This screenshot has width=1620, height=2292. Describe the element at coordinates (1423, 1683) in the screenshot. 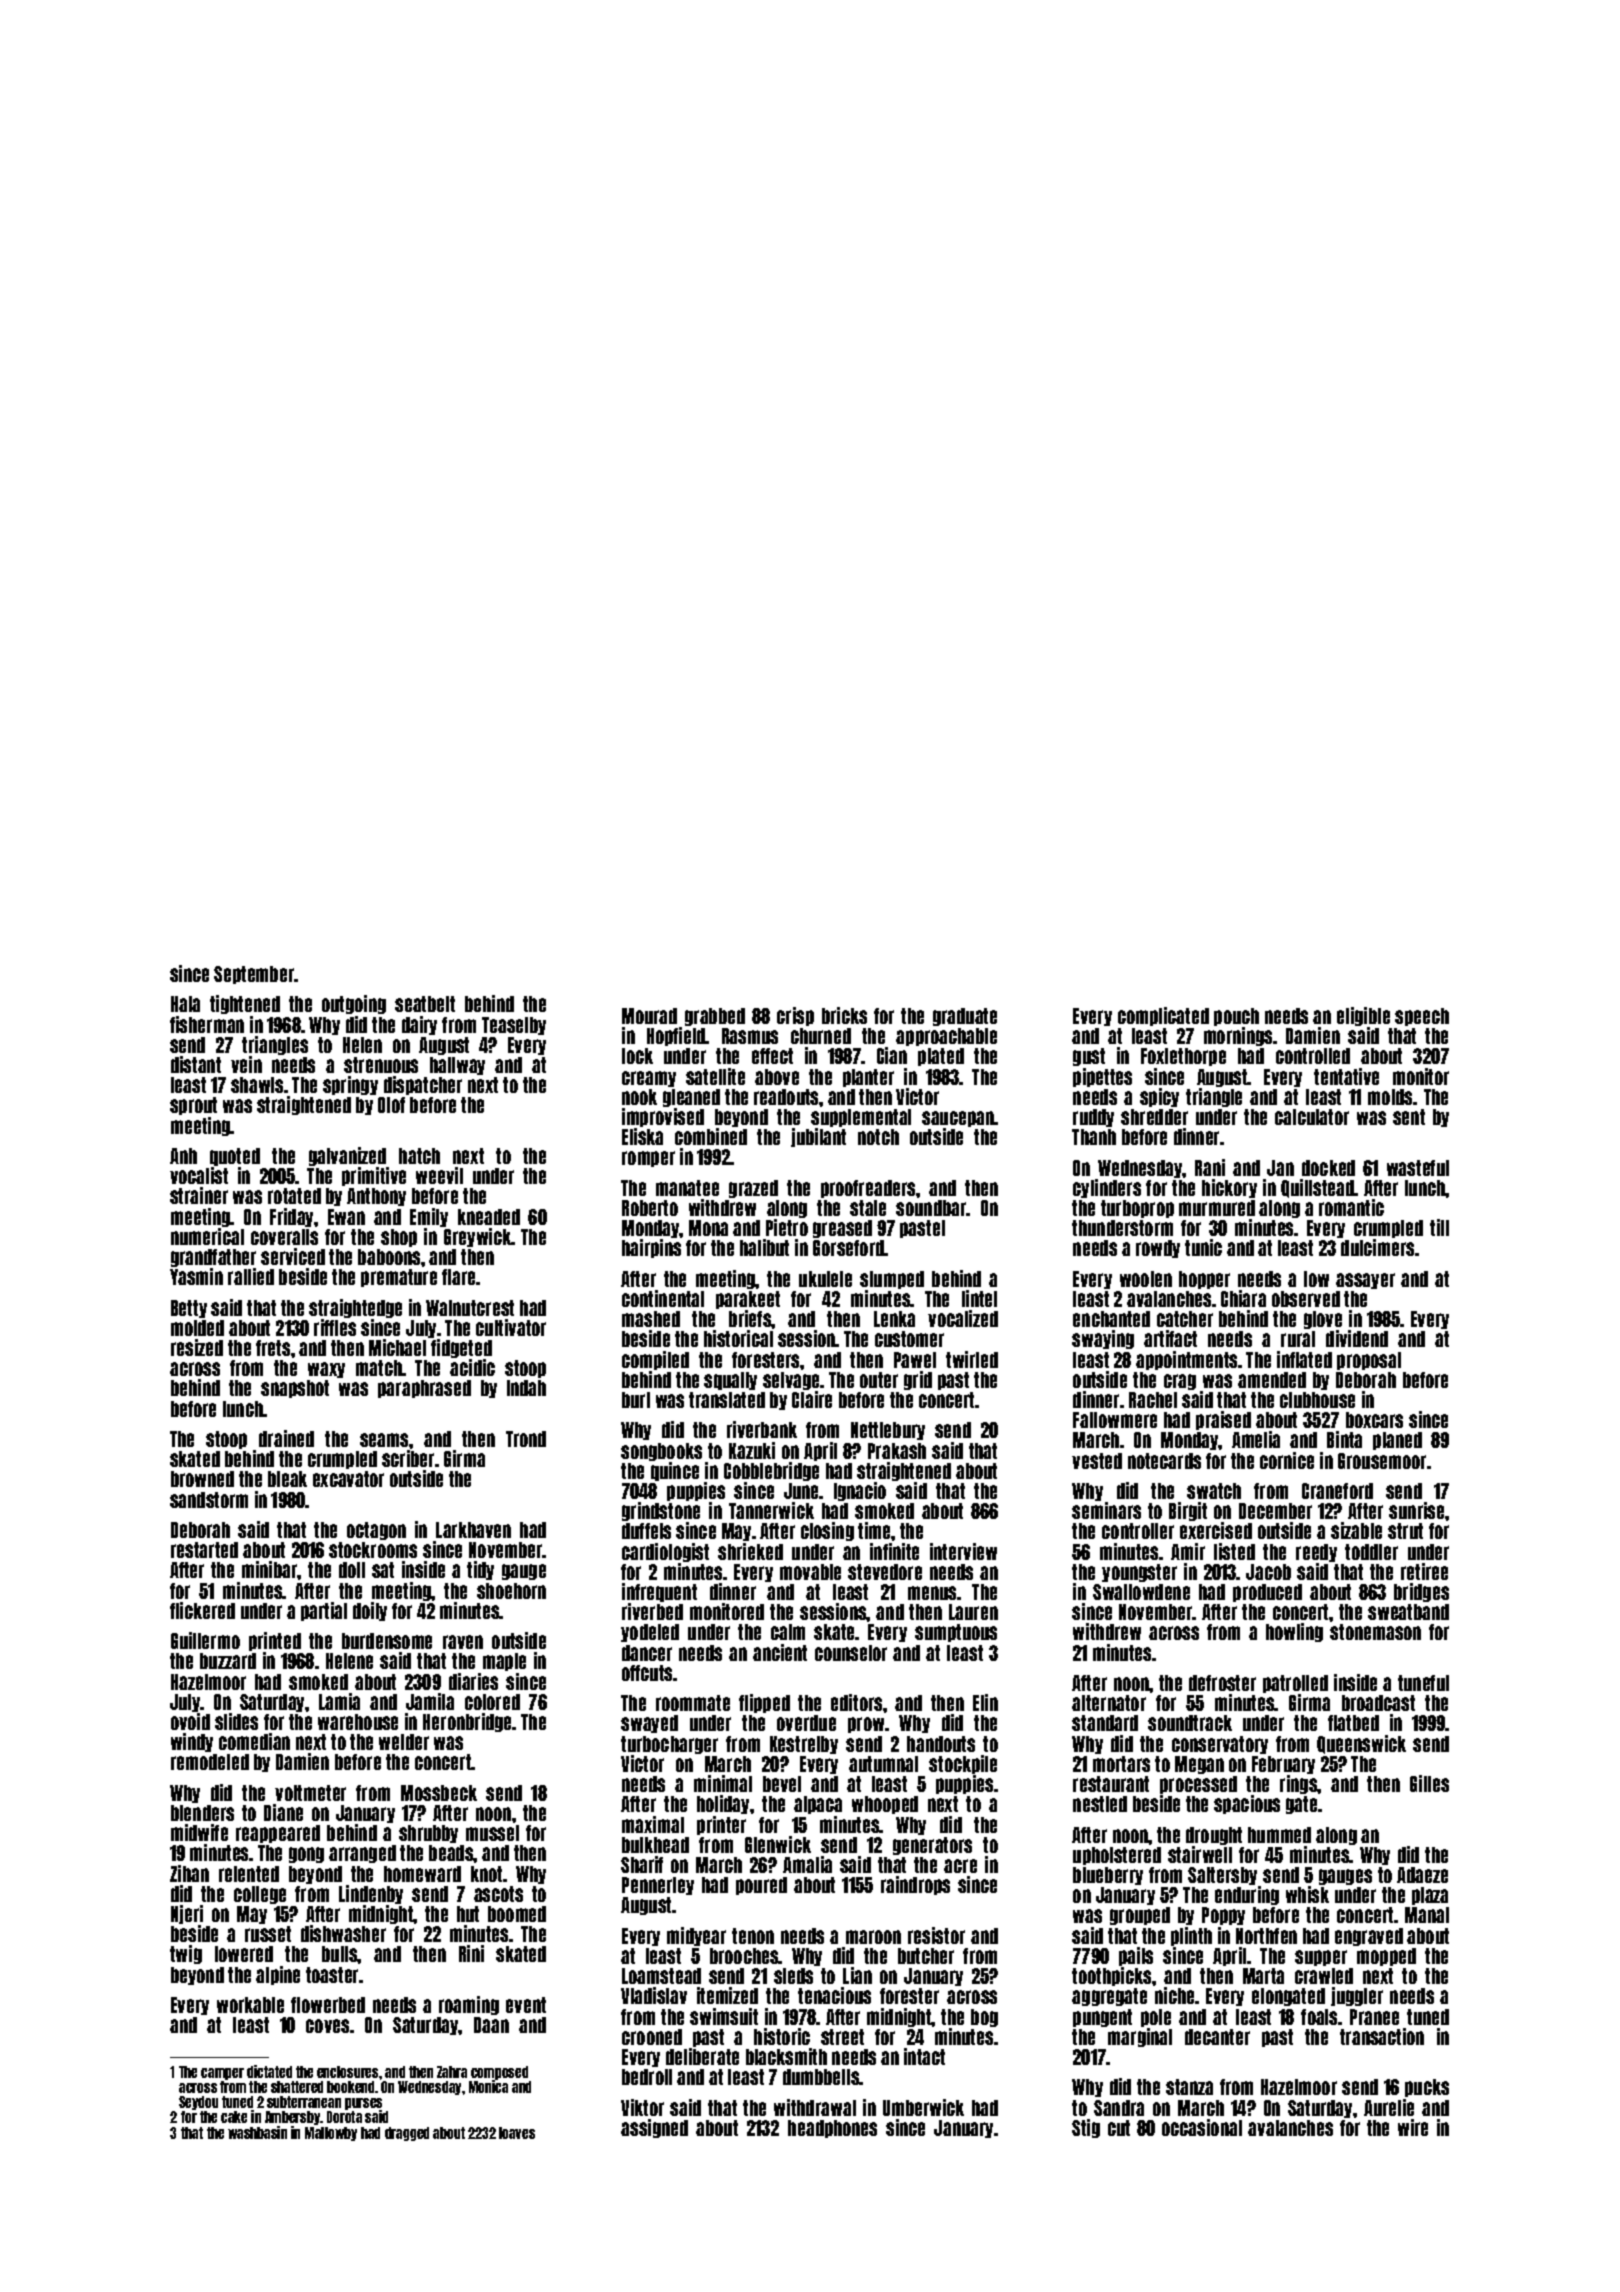

I see `tuneful` at that location.
